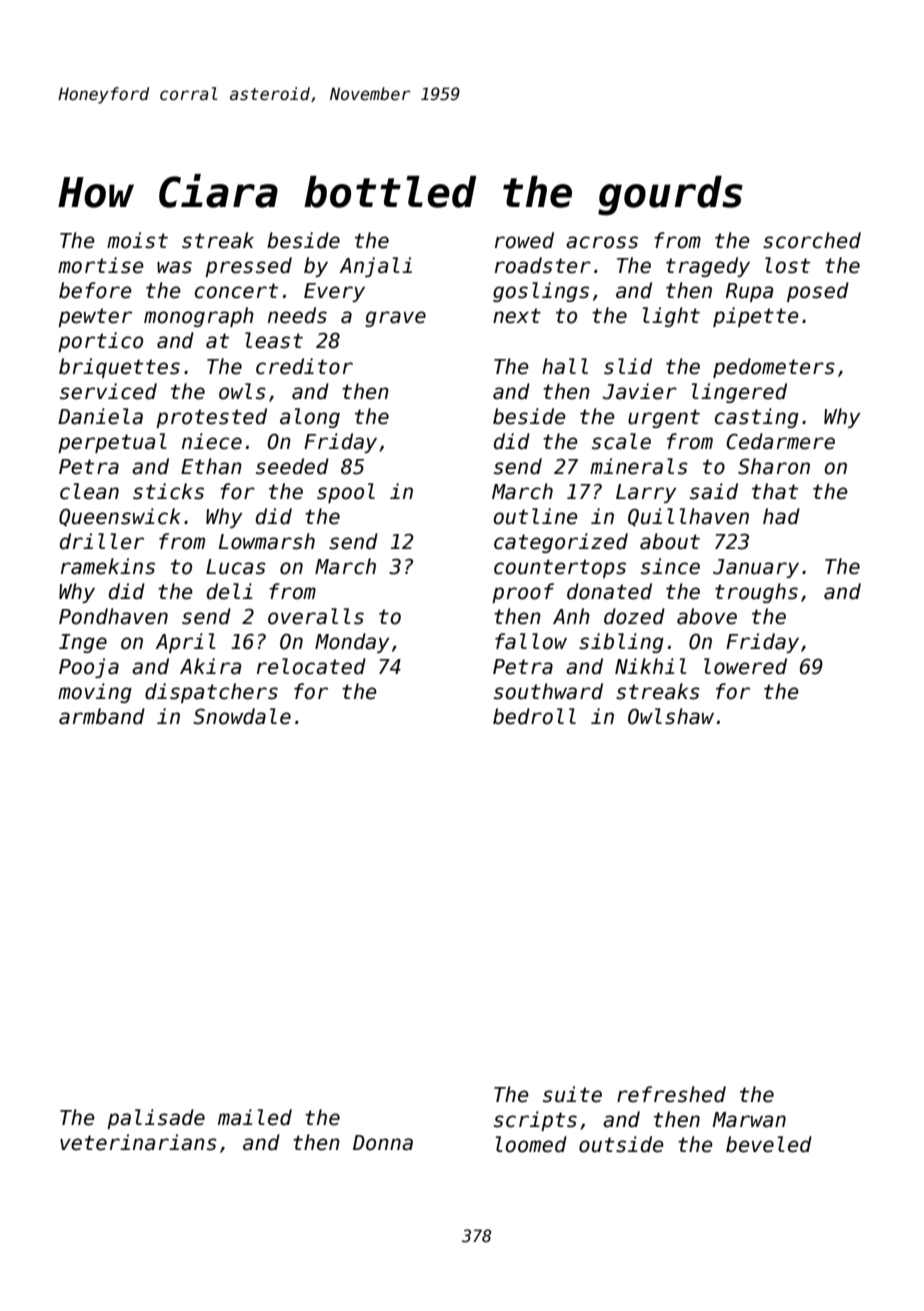 This image has width=924, height=1311. What do you see at coordinates (812, 240) in the image?
I see `scorched` at bounding box center [812, 240].
